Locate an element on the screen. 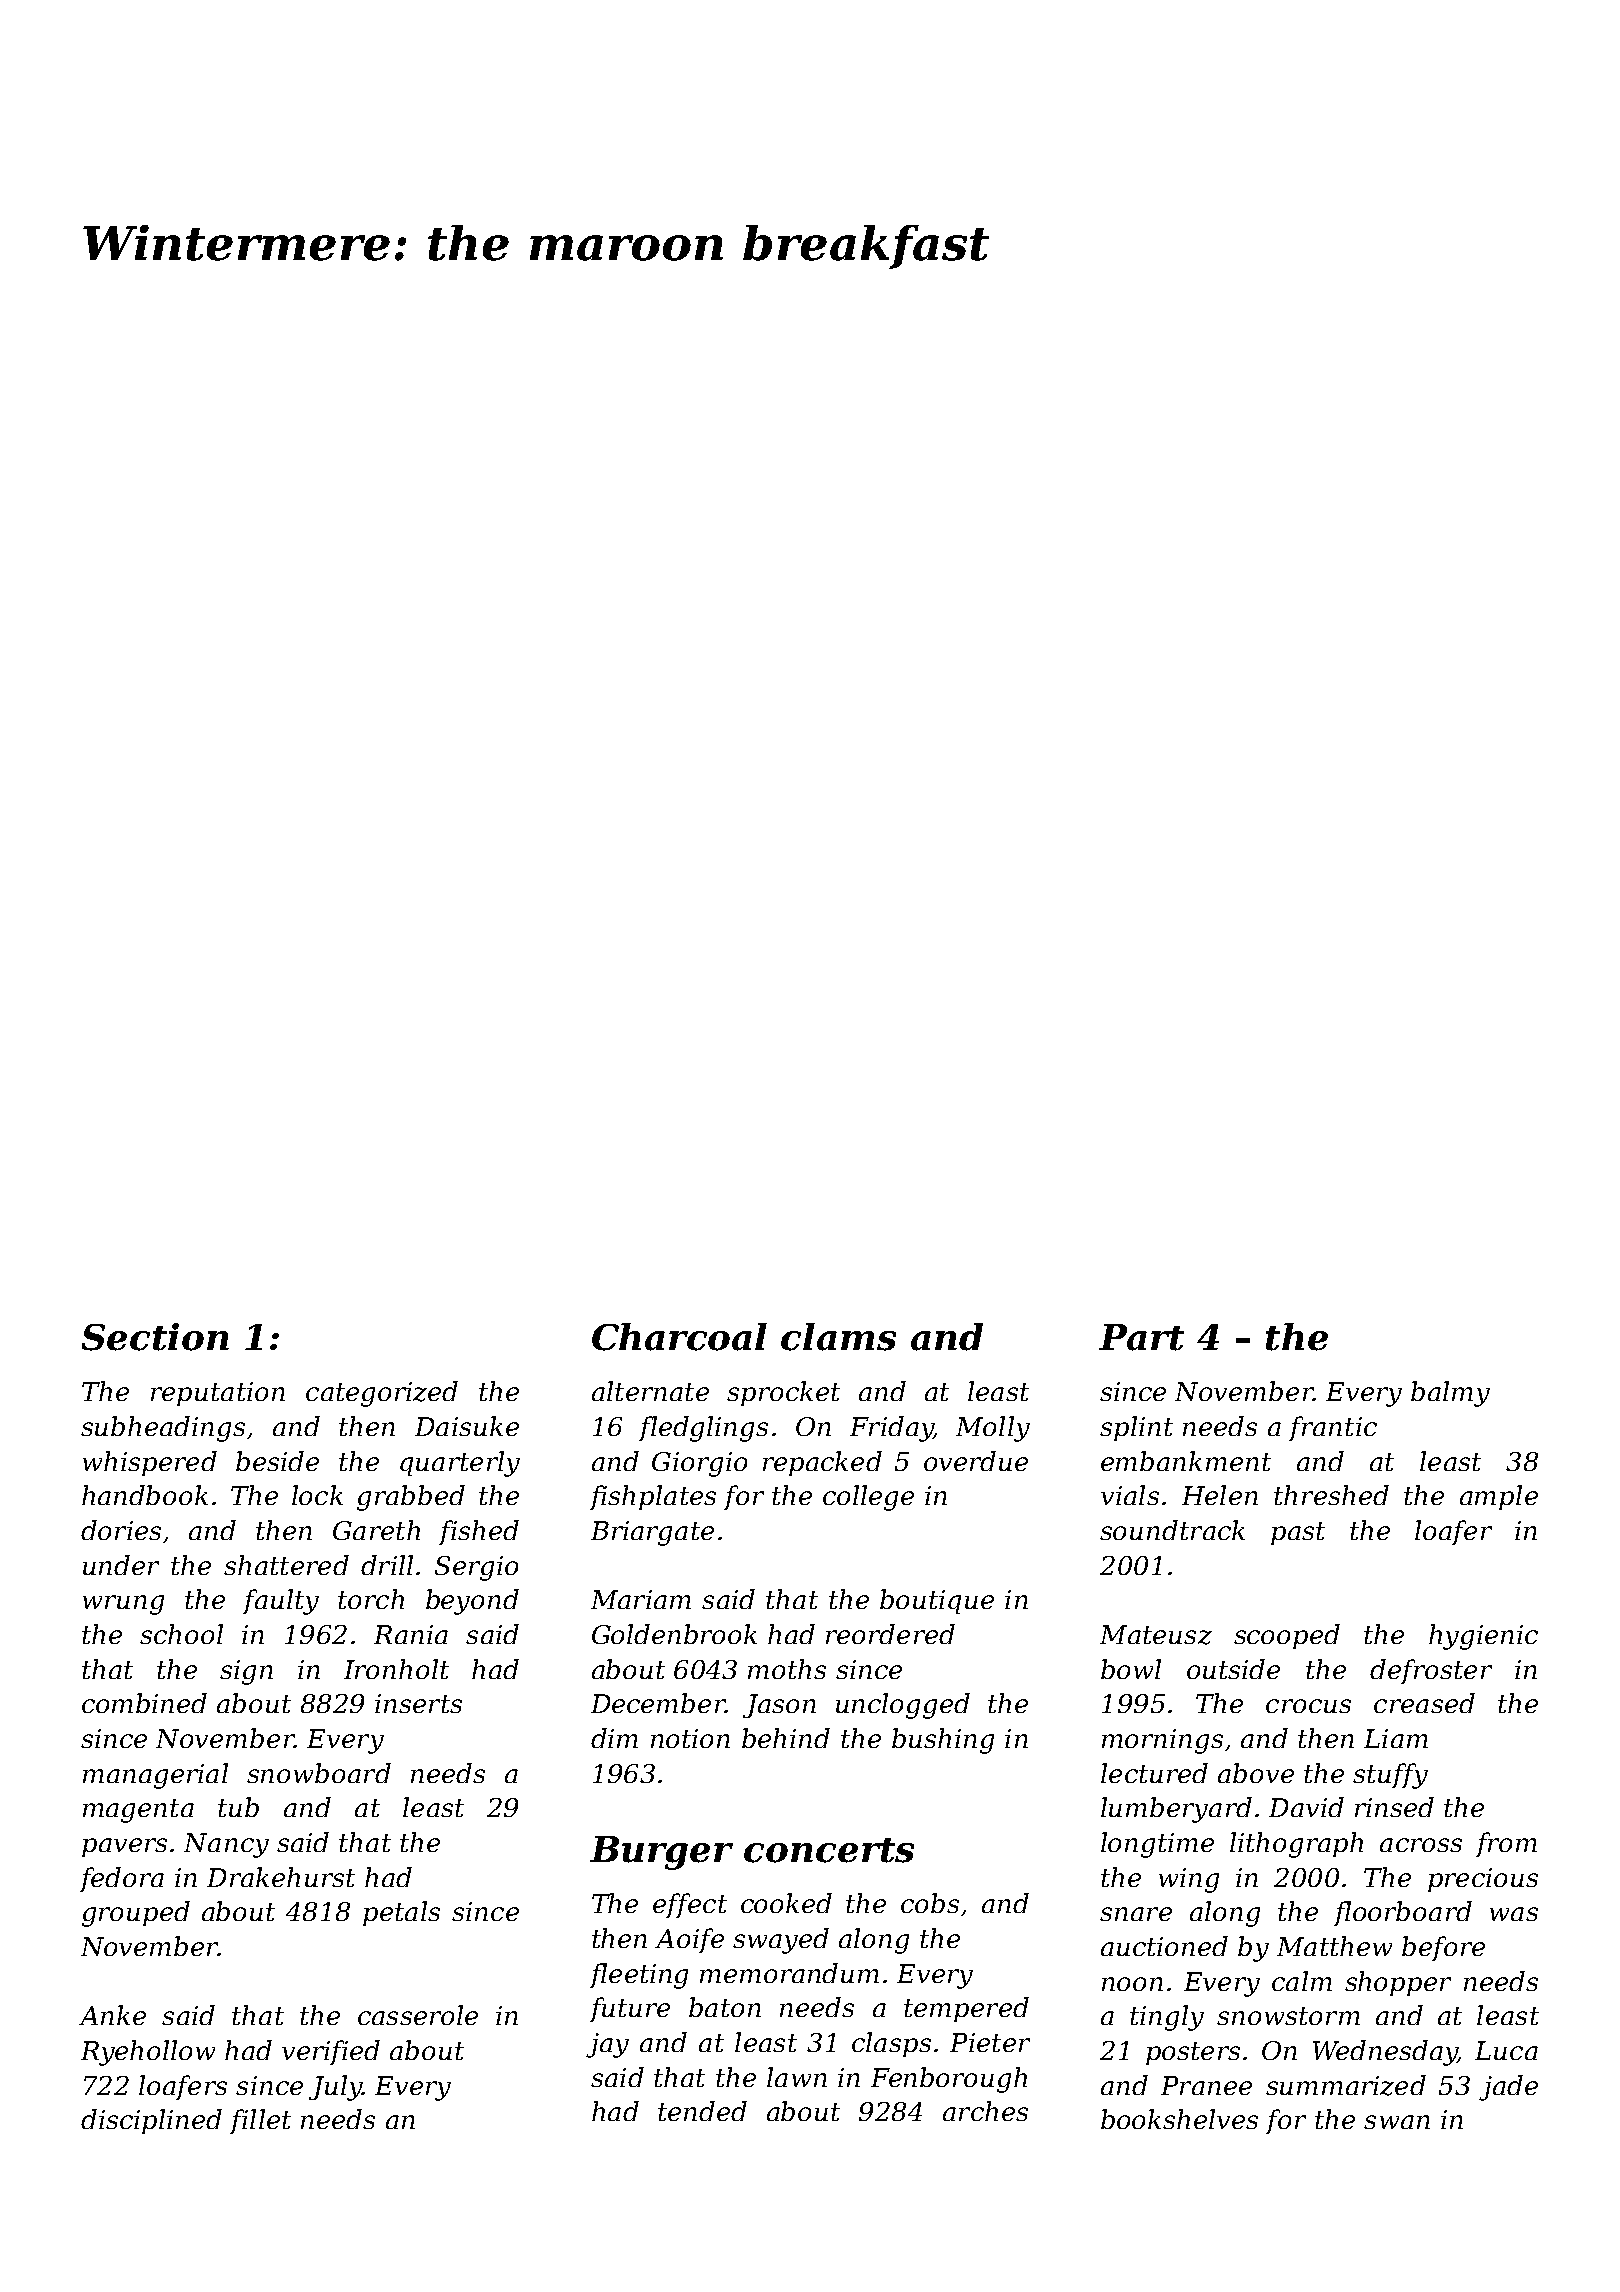  Daisuke is located at coordinates (467, 1426).
